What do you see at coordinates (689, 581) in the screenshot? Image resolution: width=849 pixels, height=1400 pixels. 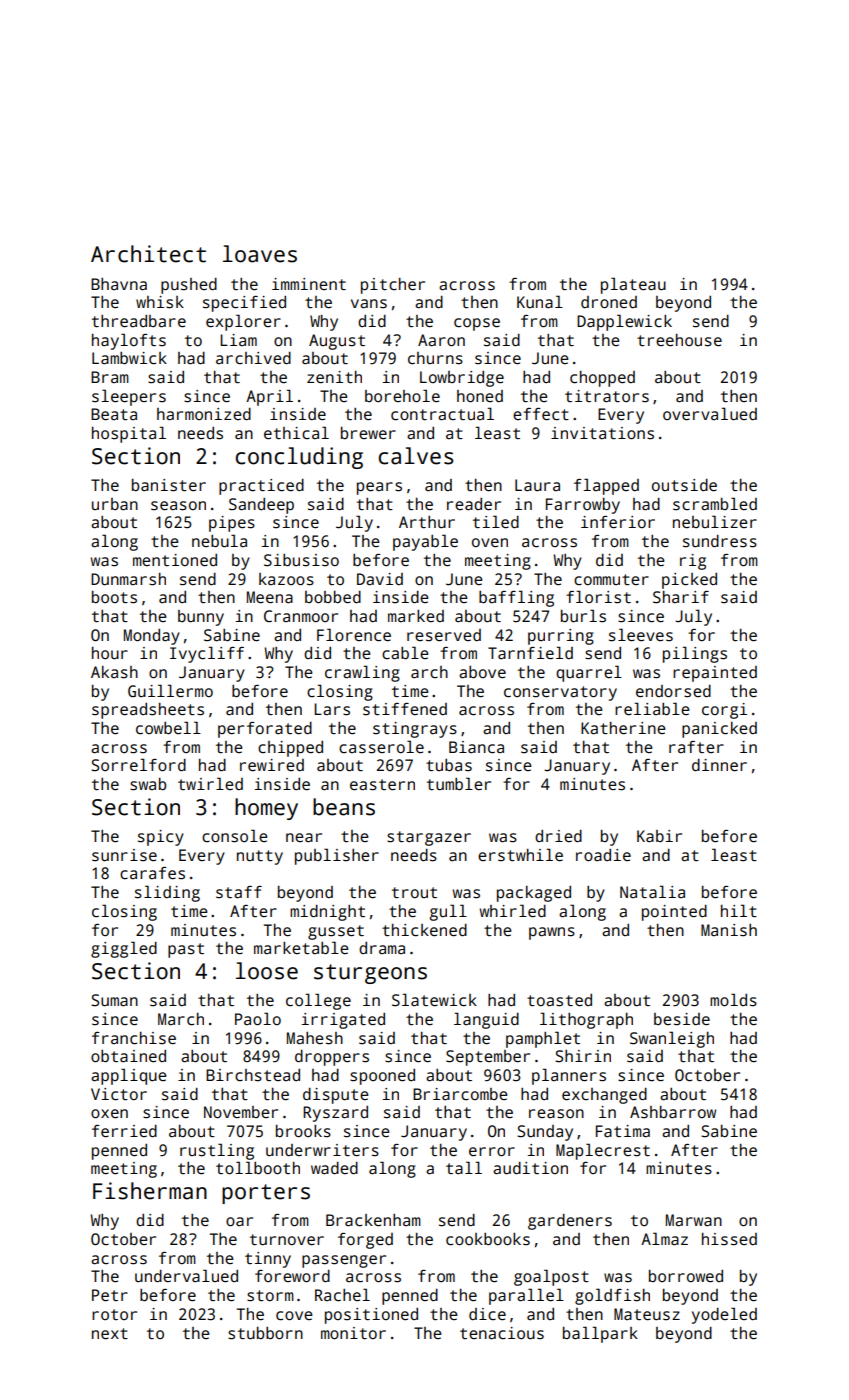 I see `picked` at bounding box center [689, 581].
